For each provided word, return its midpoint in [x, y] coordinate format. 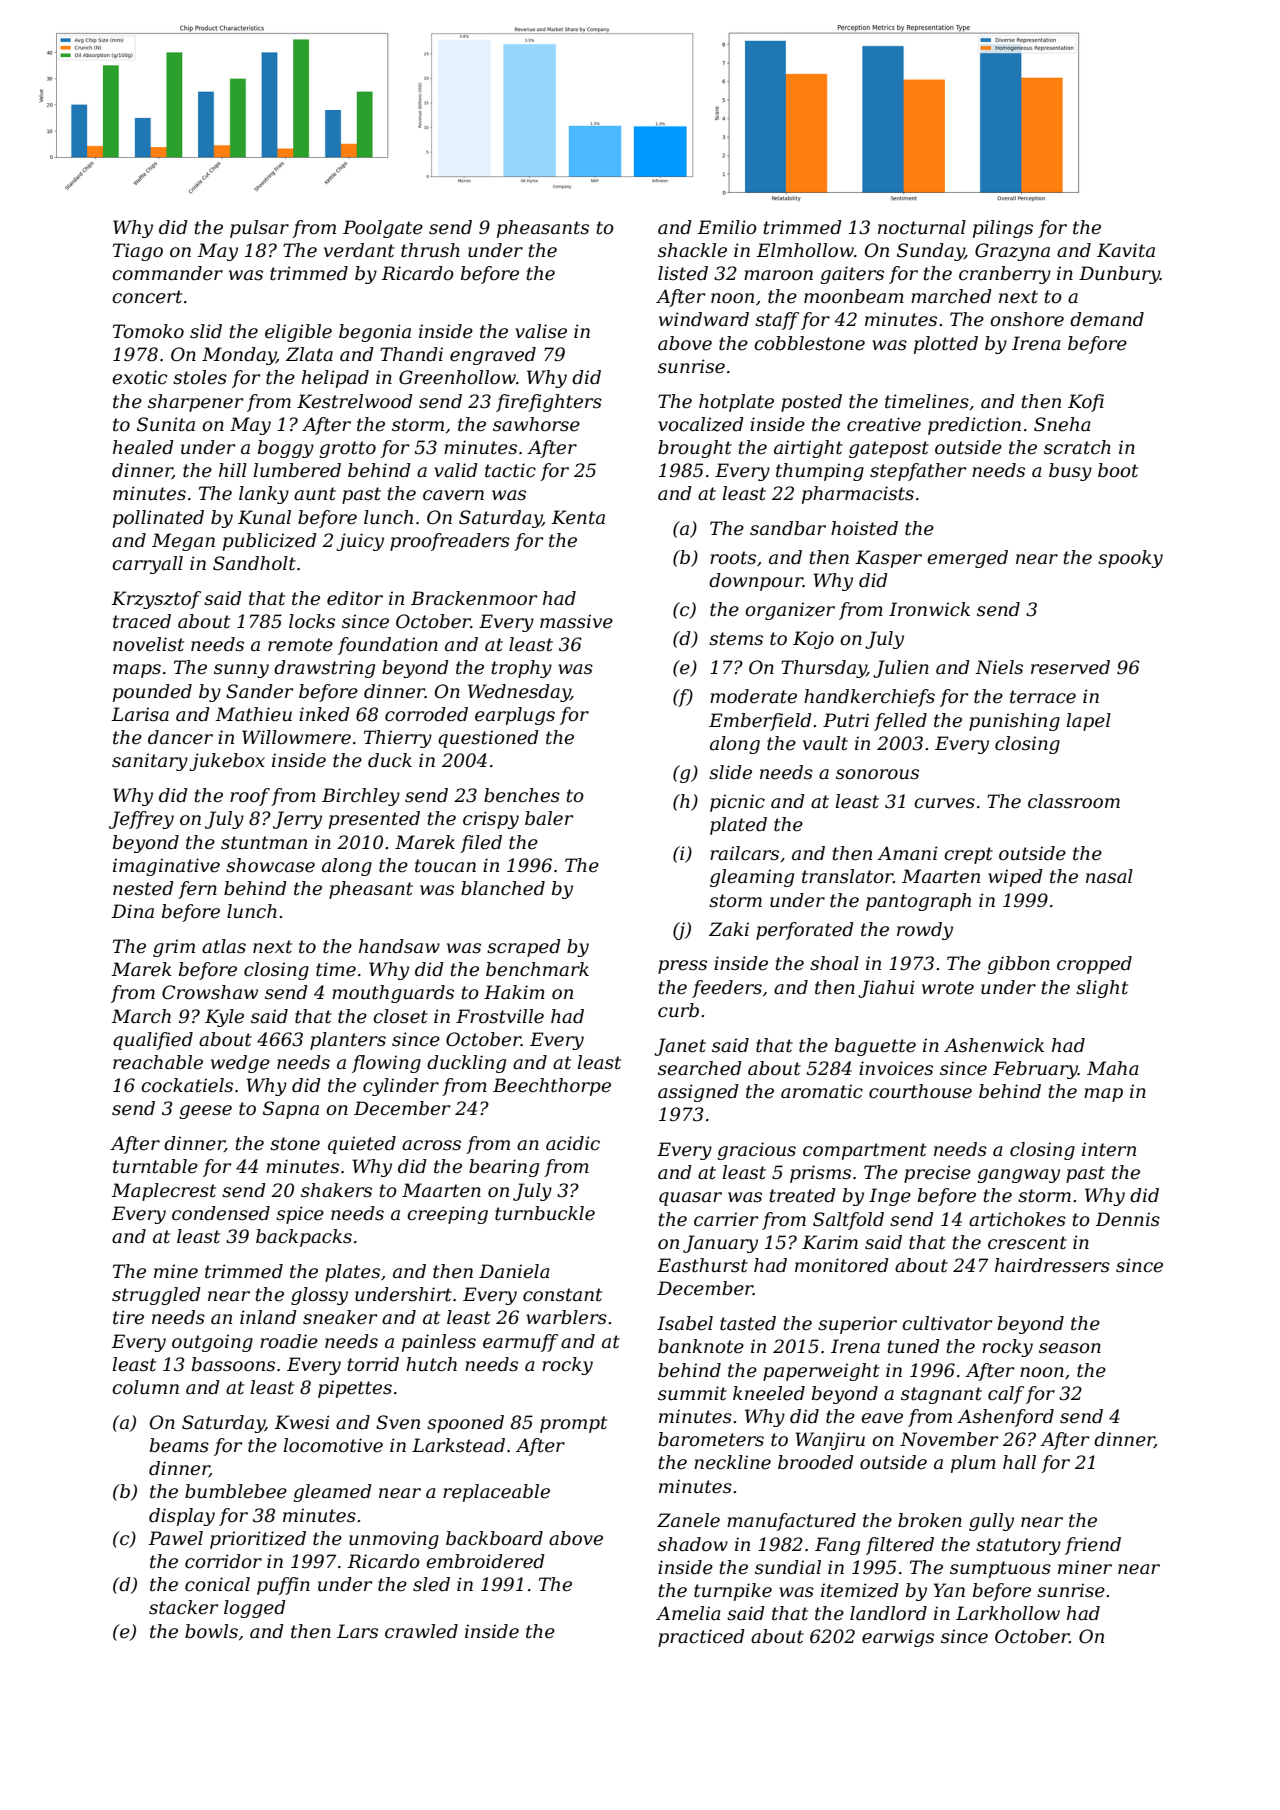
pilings [1003, 229]
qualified [153, 1041]
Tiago [138, 252]
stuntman [264, 843]
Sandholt [254, 563]
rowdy [925, 931]
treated [802, 1195]
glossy [319, 1296]
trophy [521, 669]
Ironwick [929, 609]
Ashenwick [994, 1045]
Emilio [727, 227]
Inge [890, 1197]
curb [678, 1010]
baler [549, 818]
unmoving [394, 1540]
